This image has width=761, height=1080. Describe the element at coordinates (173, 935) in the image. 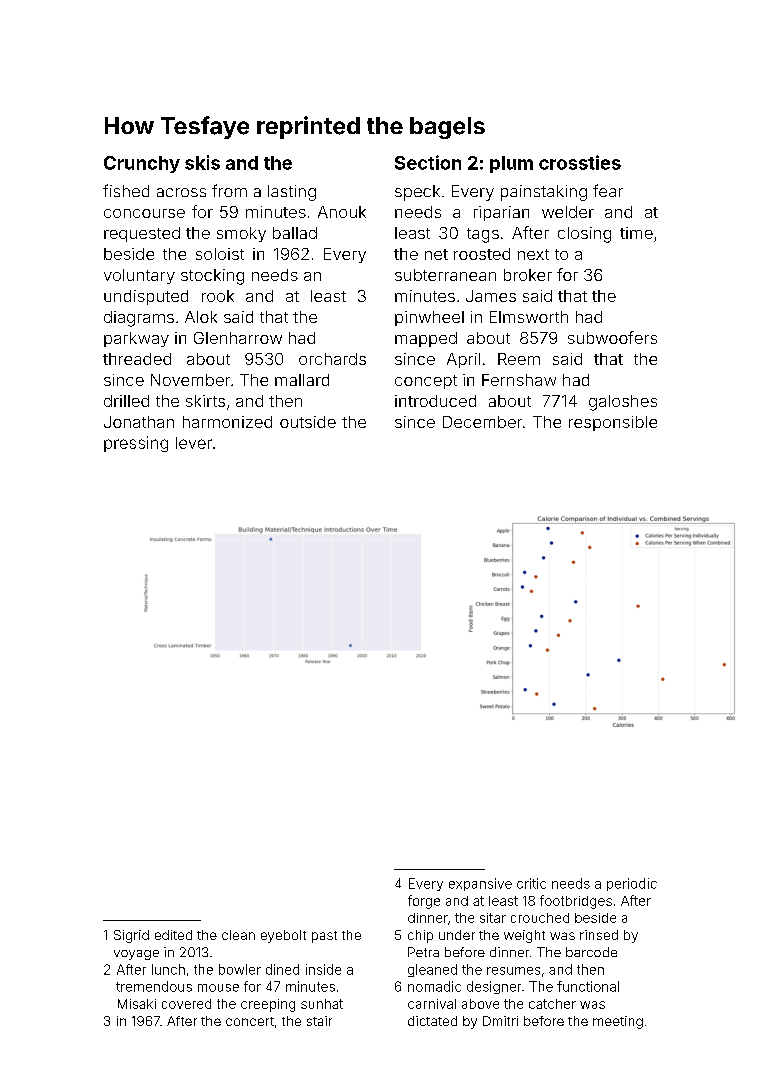

I see `edited` at that location.
